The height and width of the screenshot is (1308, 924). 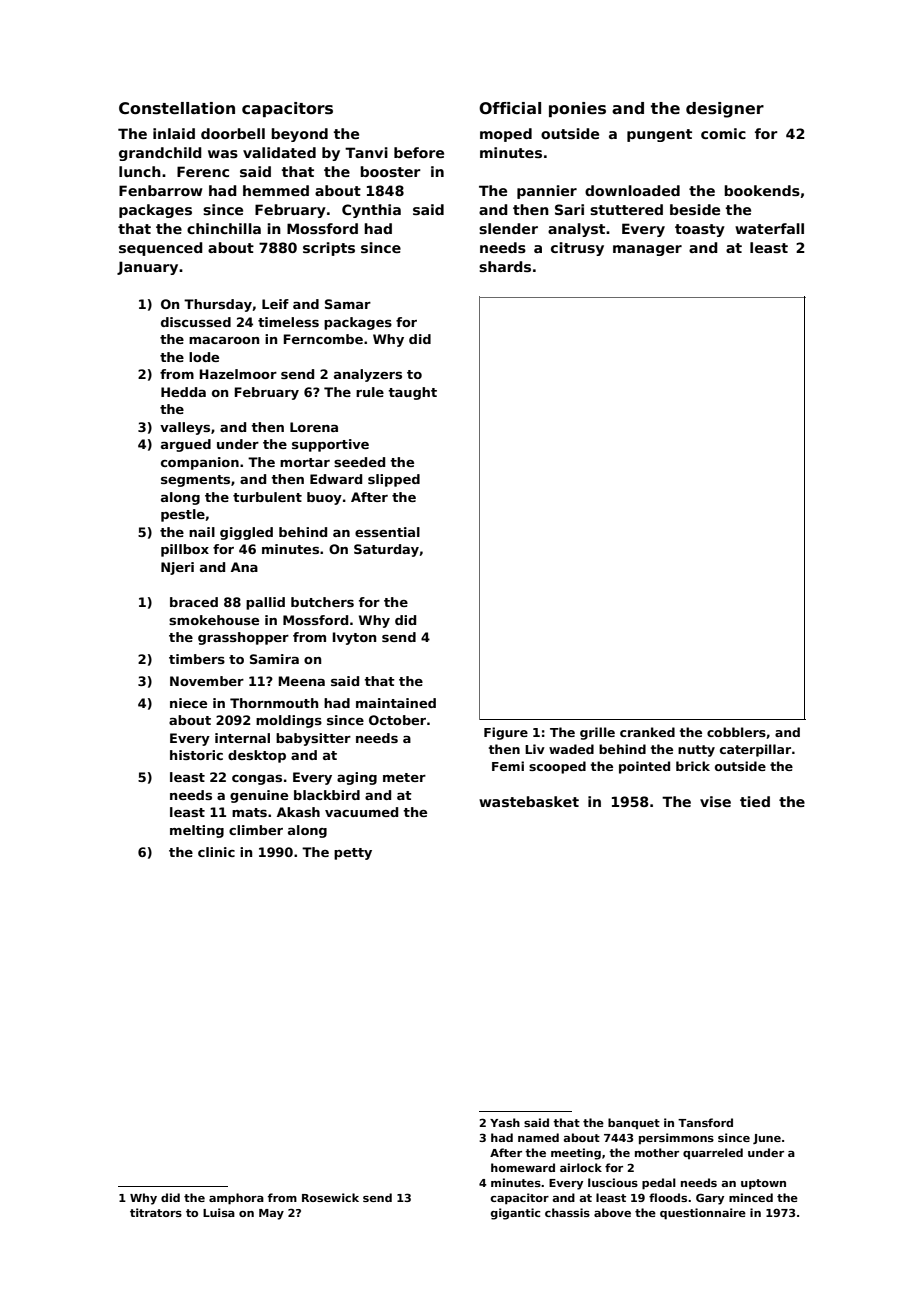 What do you see at coordinates (715, 801) in the screenshot?
I see `vise` at bounding box center [715, 801].
